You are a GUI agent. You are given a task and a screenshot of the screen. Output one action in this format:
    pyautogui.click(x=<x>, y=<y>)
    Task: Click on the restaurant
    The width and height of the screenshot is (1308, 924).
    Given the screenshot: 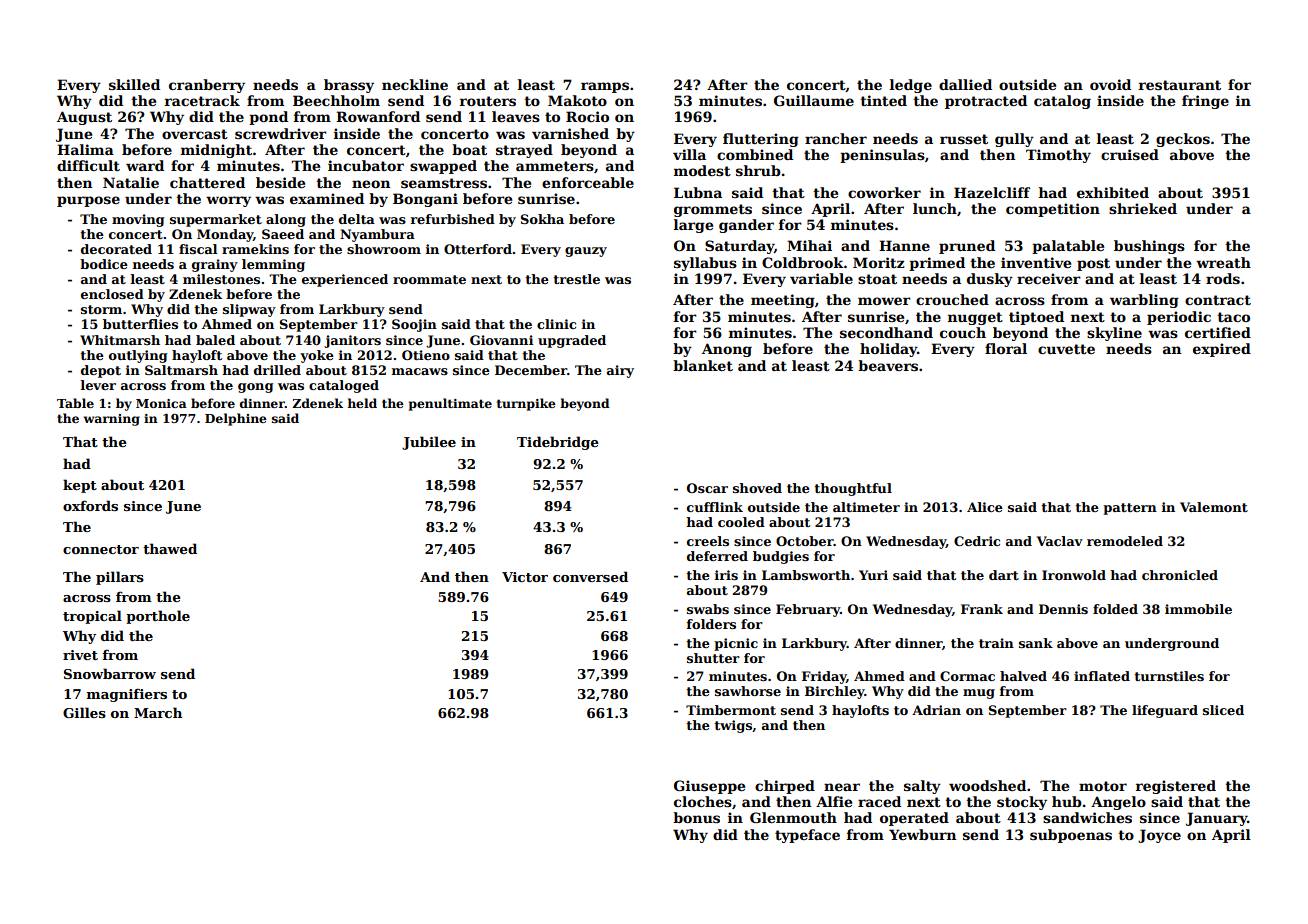 What is the action you would take?
    pyautogui.click(x=1180, y=85)
